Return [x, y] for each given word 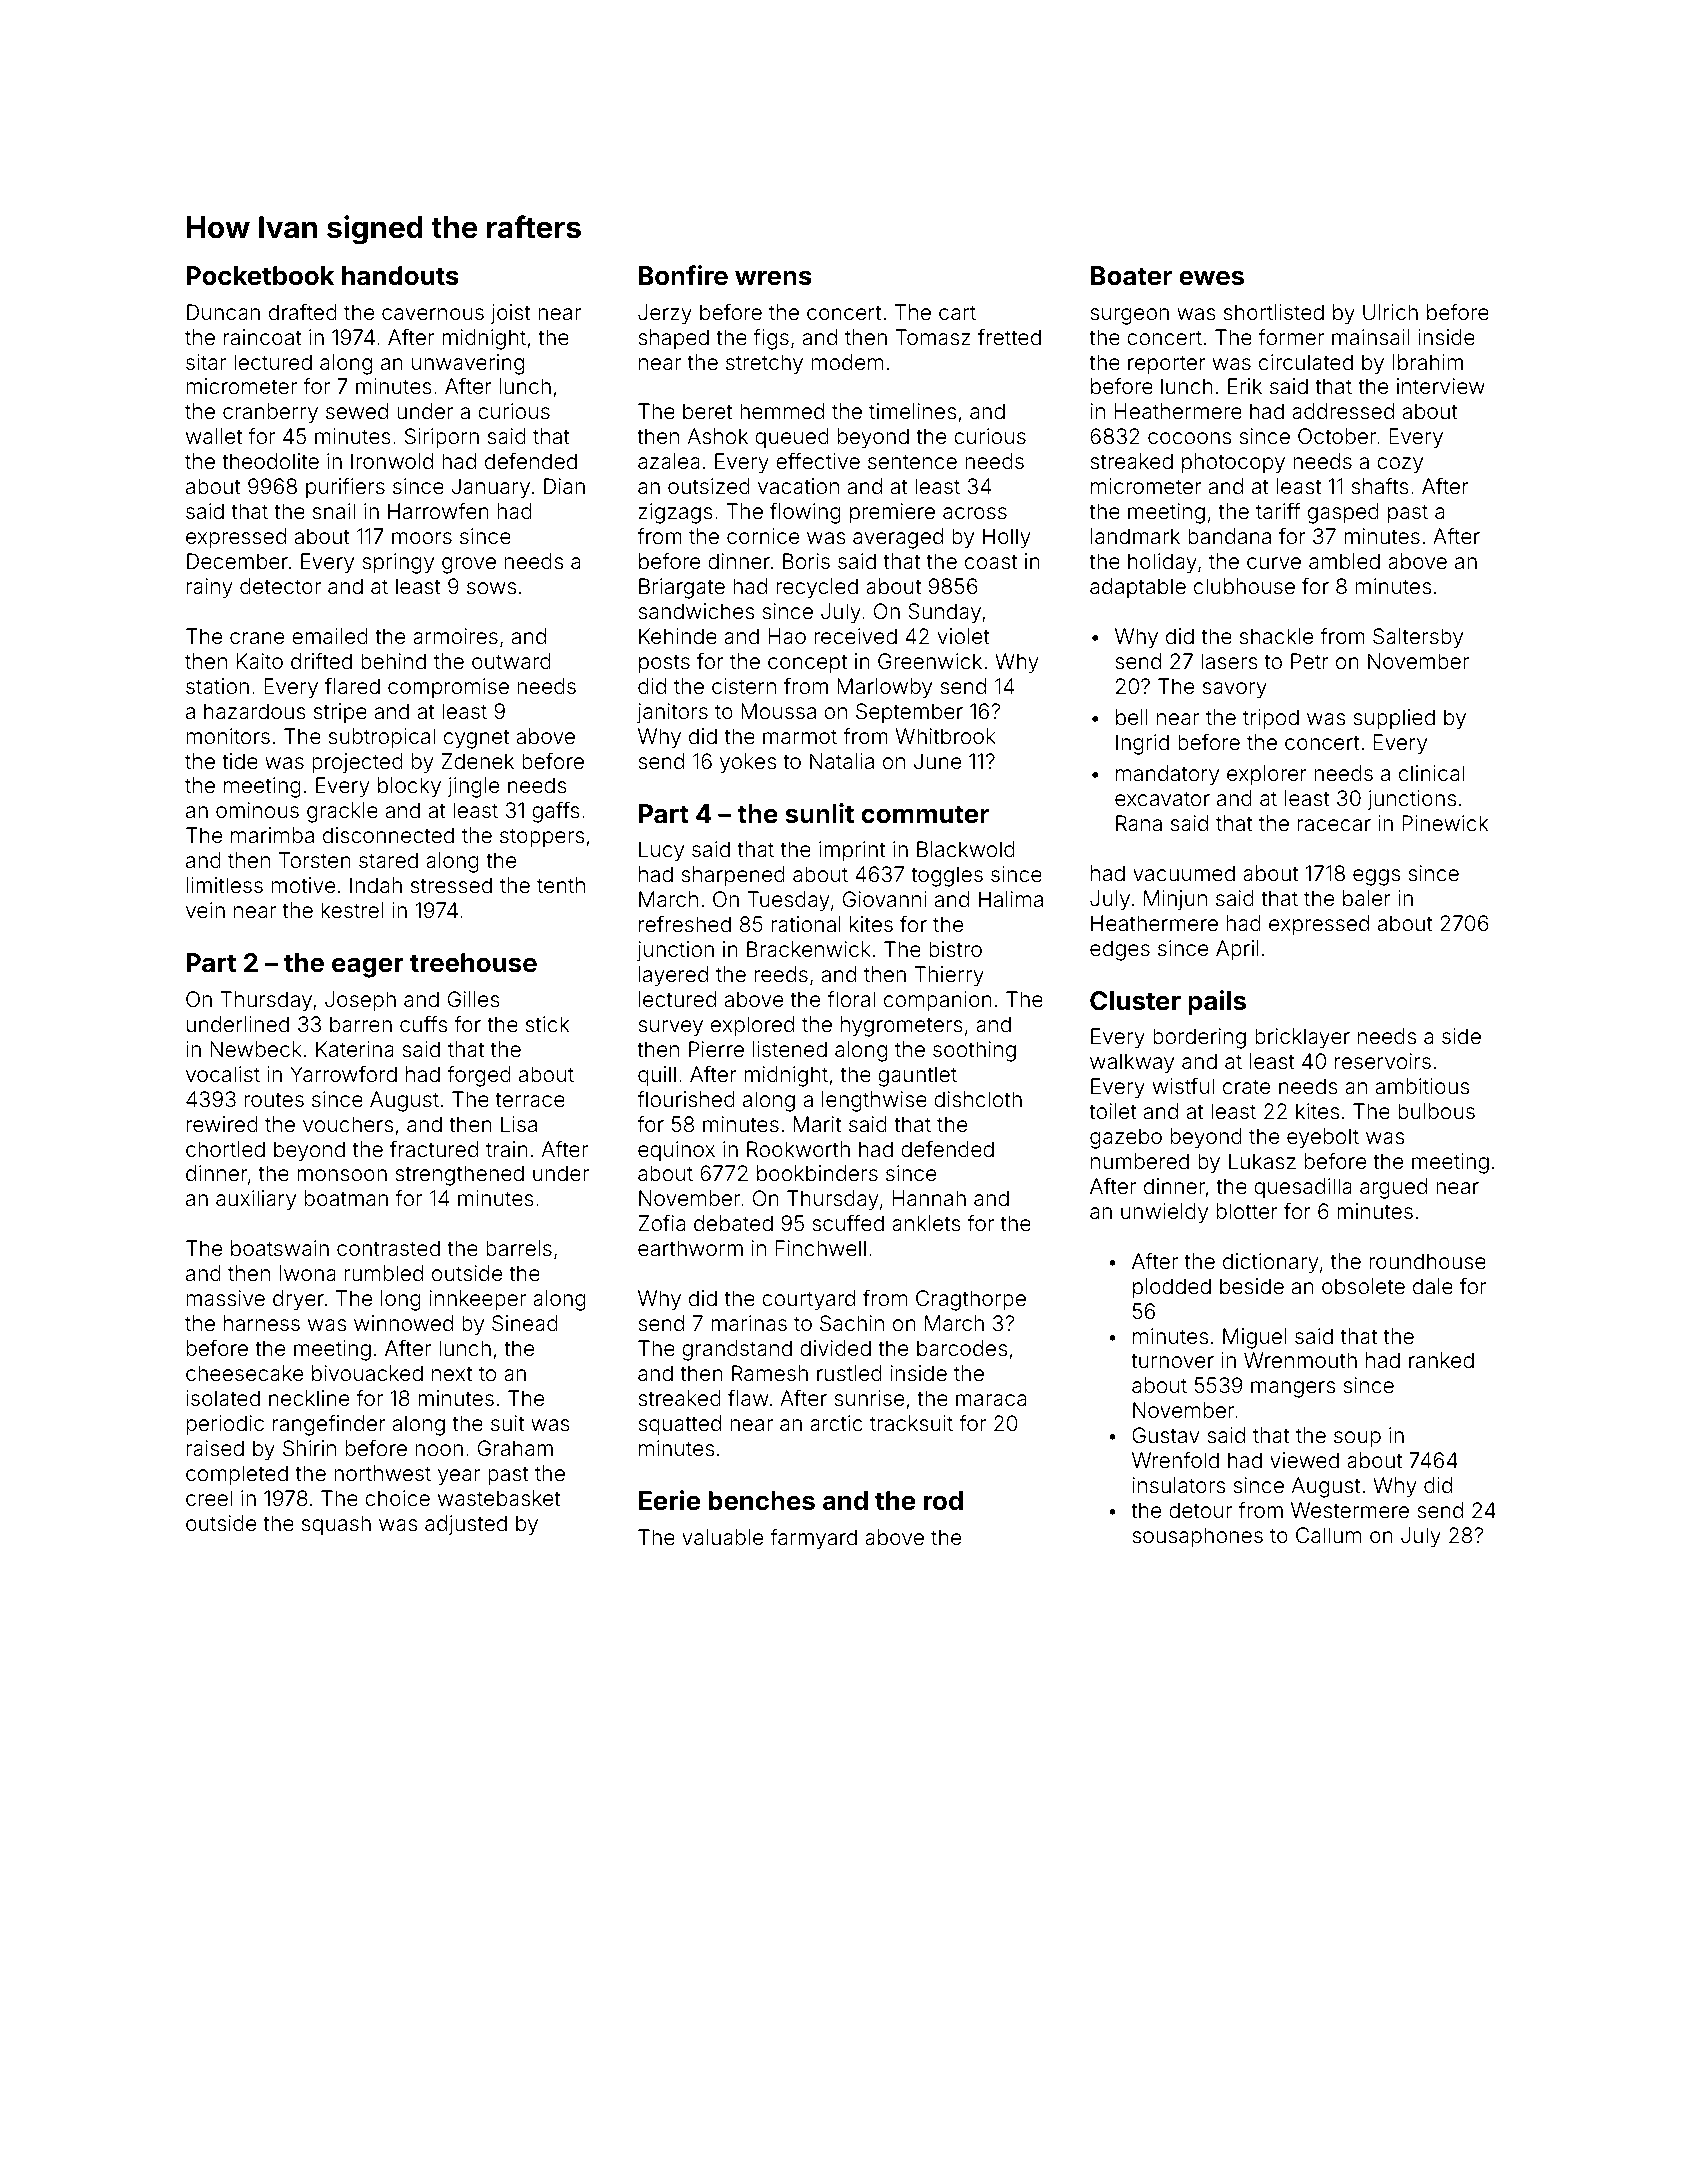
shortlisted [1274, 312]
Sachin [852, 1323]
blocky [409, 787]
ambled [1344, 561]
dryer [298, 1300]
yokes [748, 763]
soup [1357, 1439]
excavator [1162, 798]
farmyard [813, 1539]
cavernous [433, 314]
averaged [898, 538]
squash [336, 1525]
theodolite [270, 461]
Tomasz [933, 337]
